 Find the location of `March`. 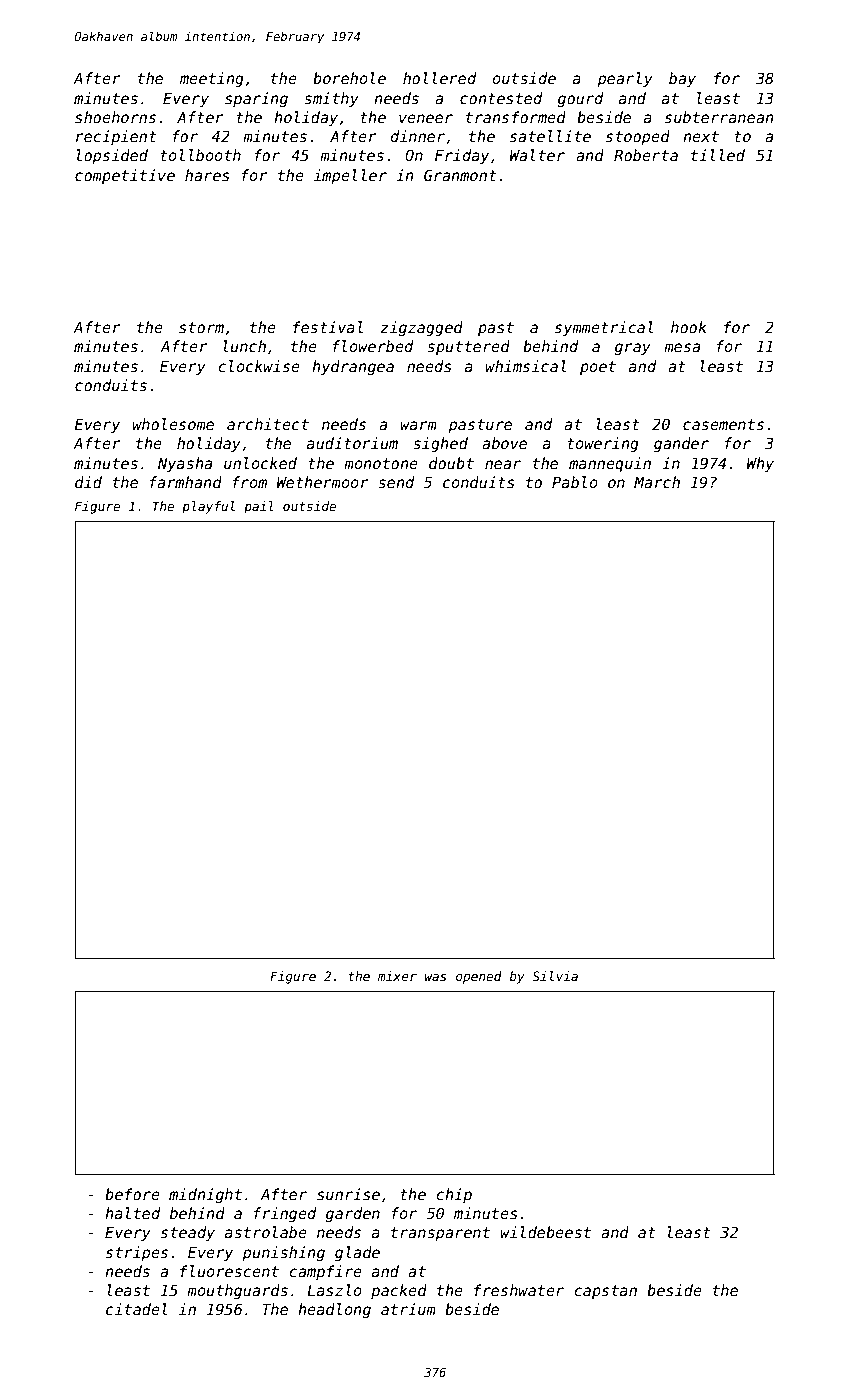

March is located at coordinates (657, 482).
